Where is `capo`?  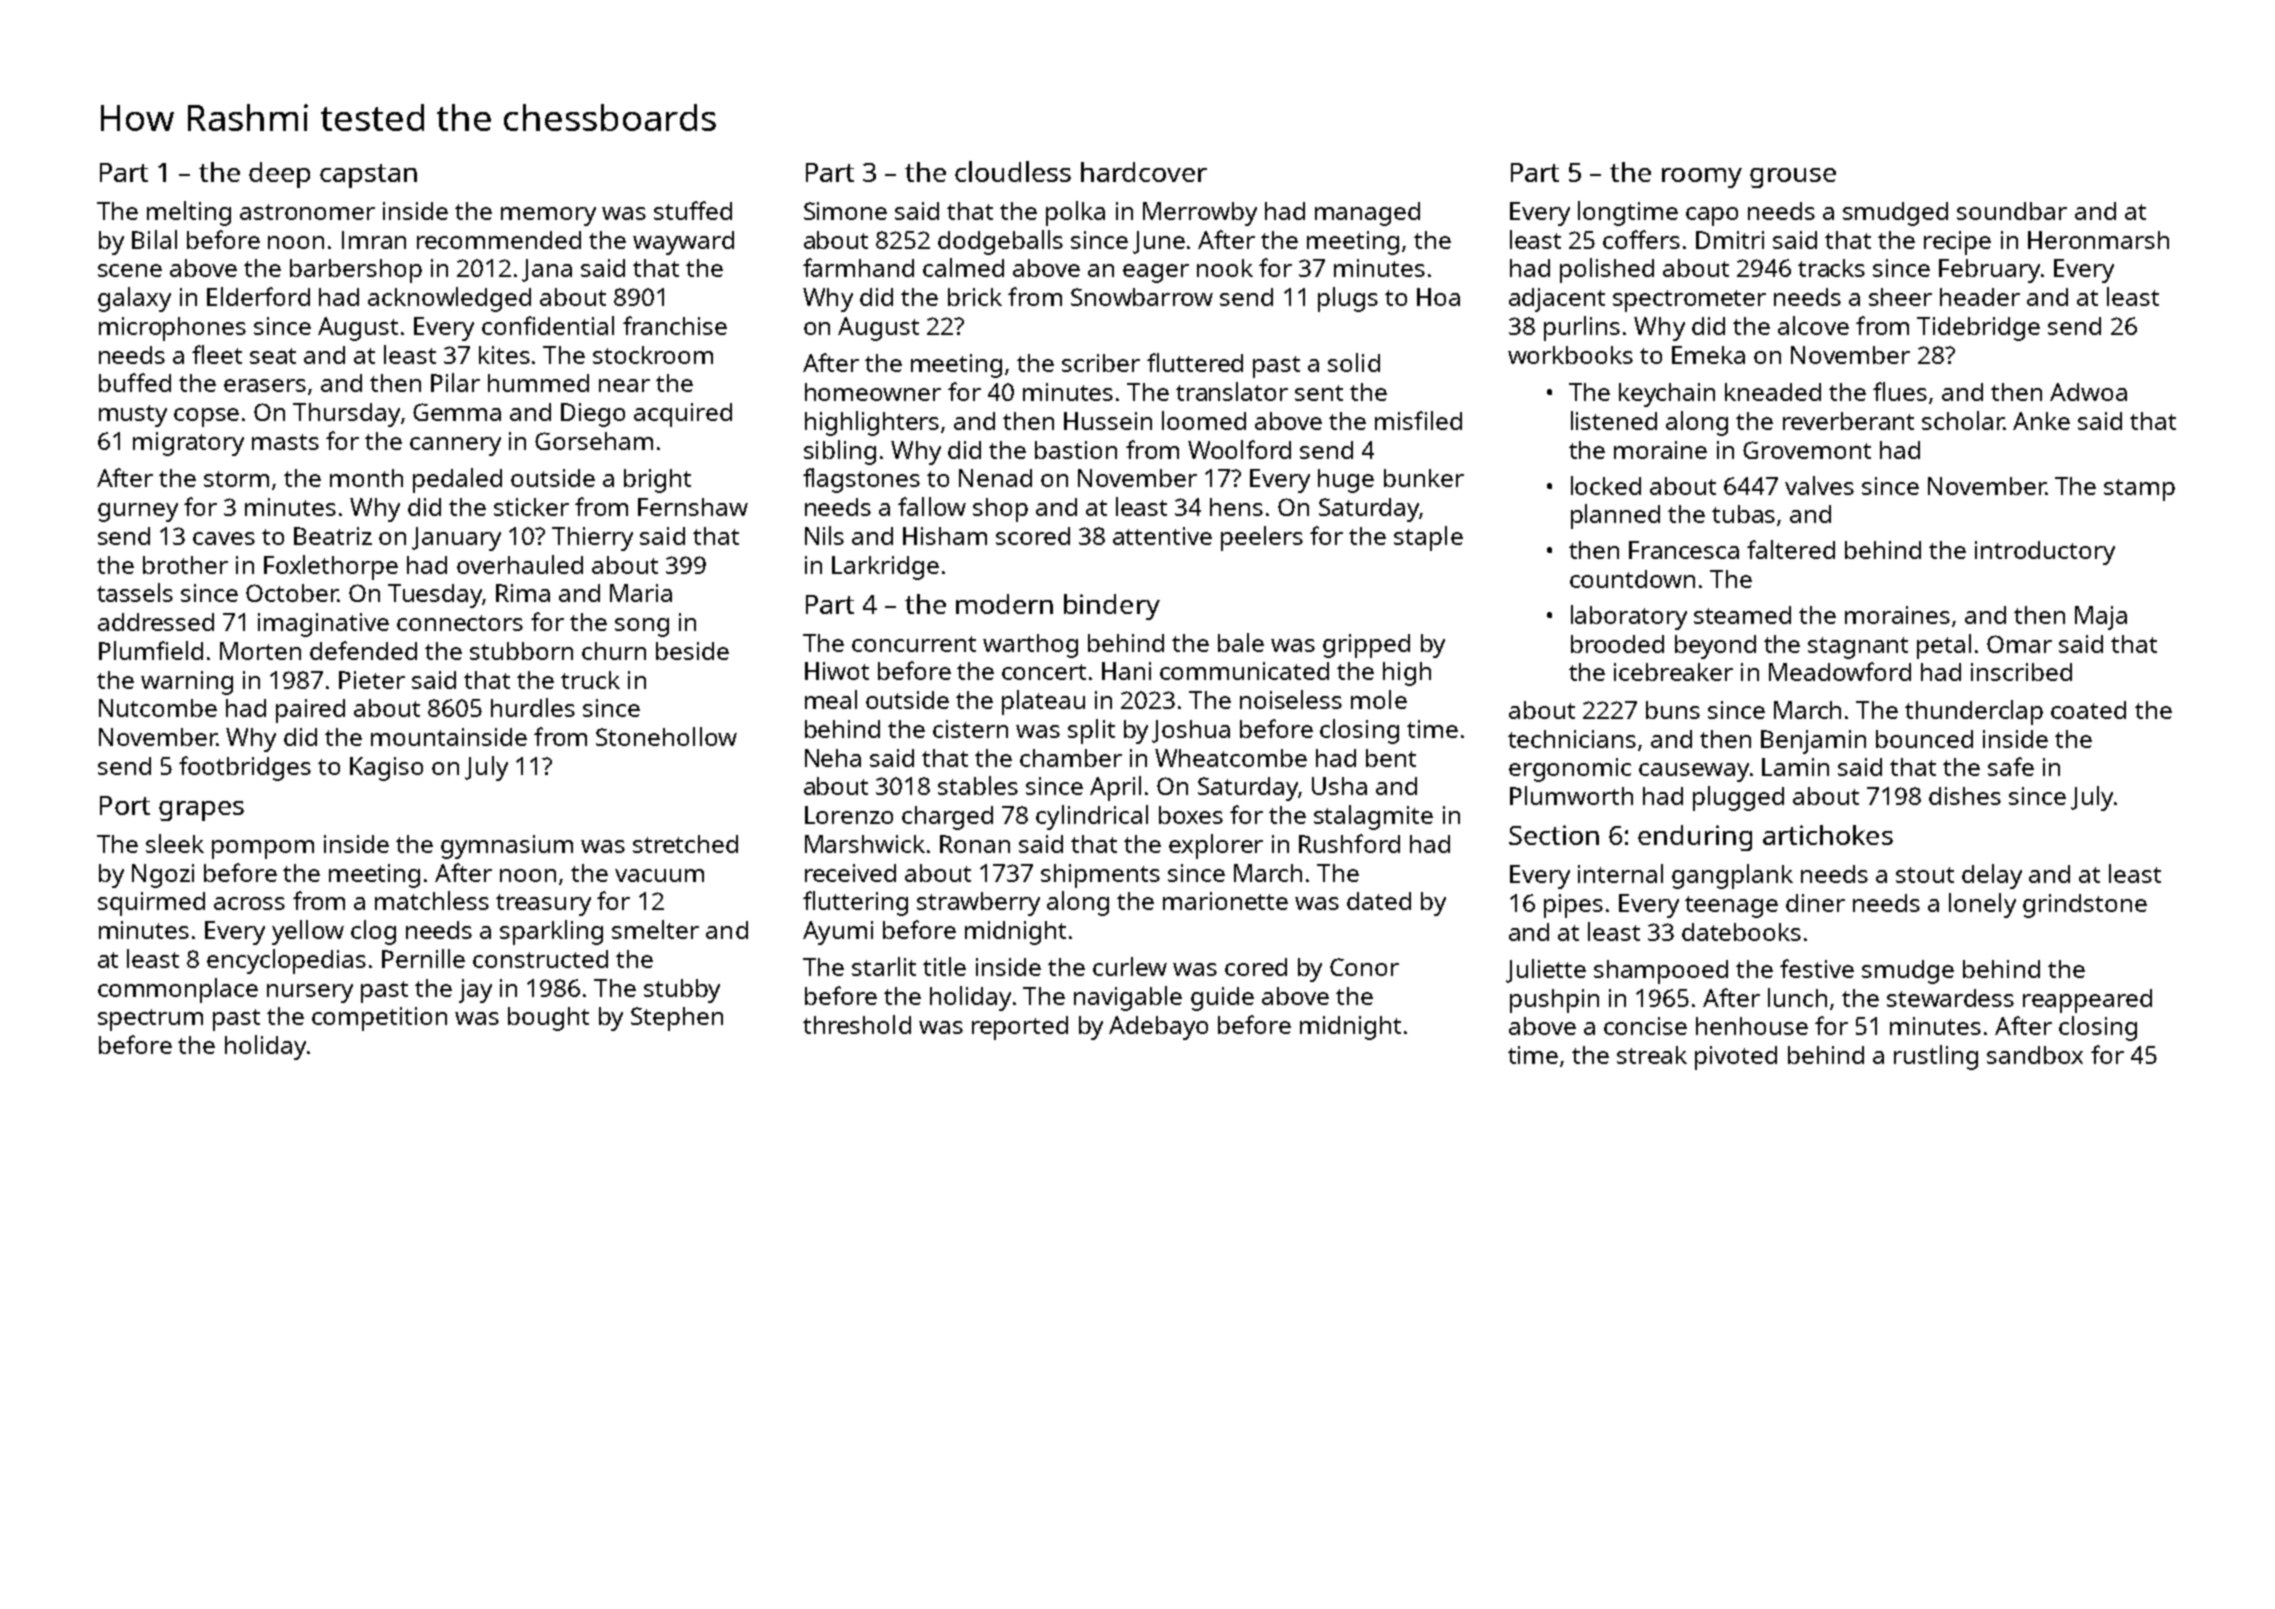
capo is located at coordinates (1712, 216).
